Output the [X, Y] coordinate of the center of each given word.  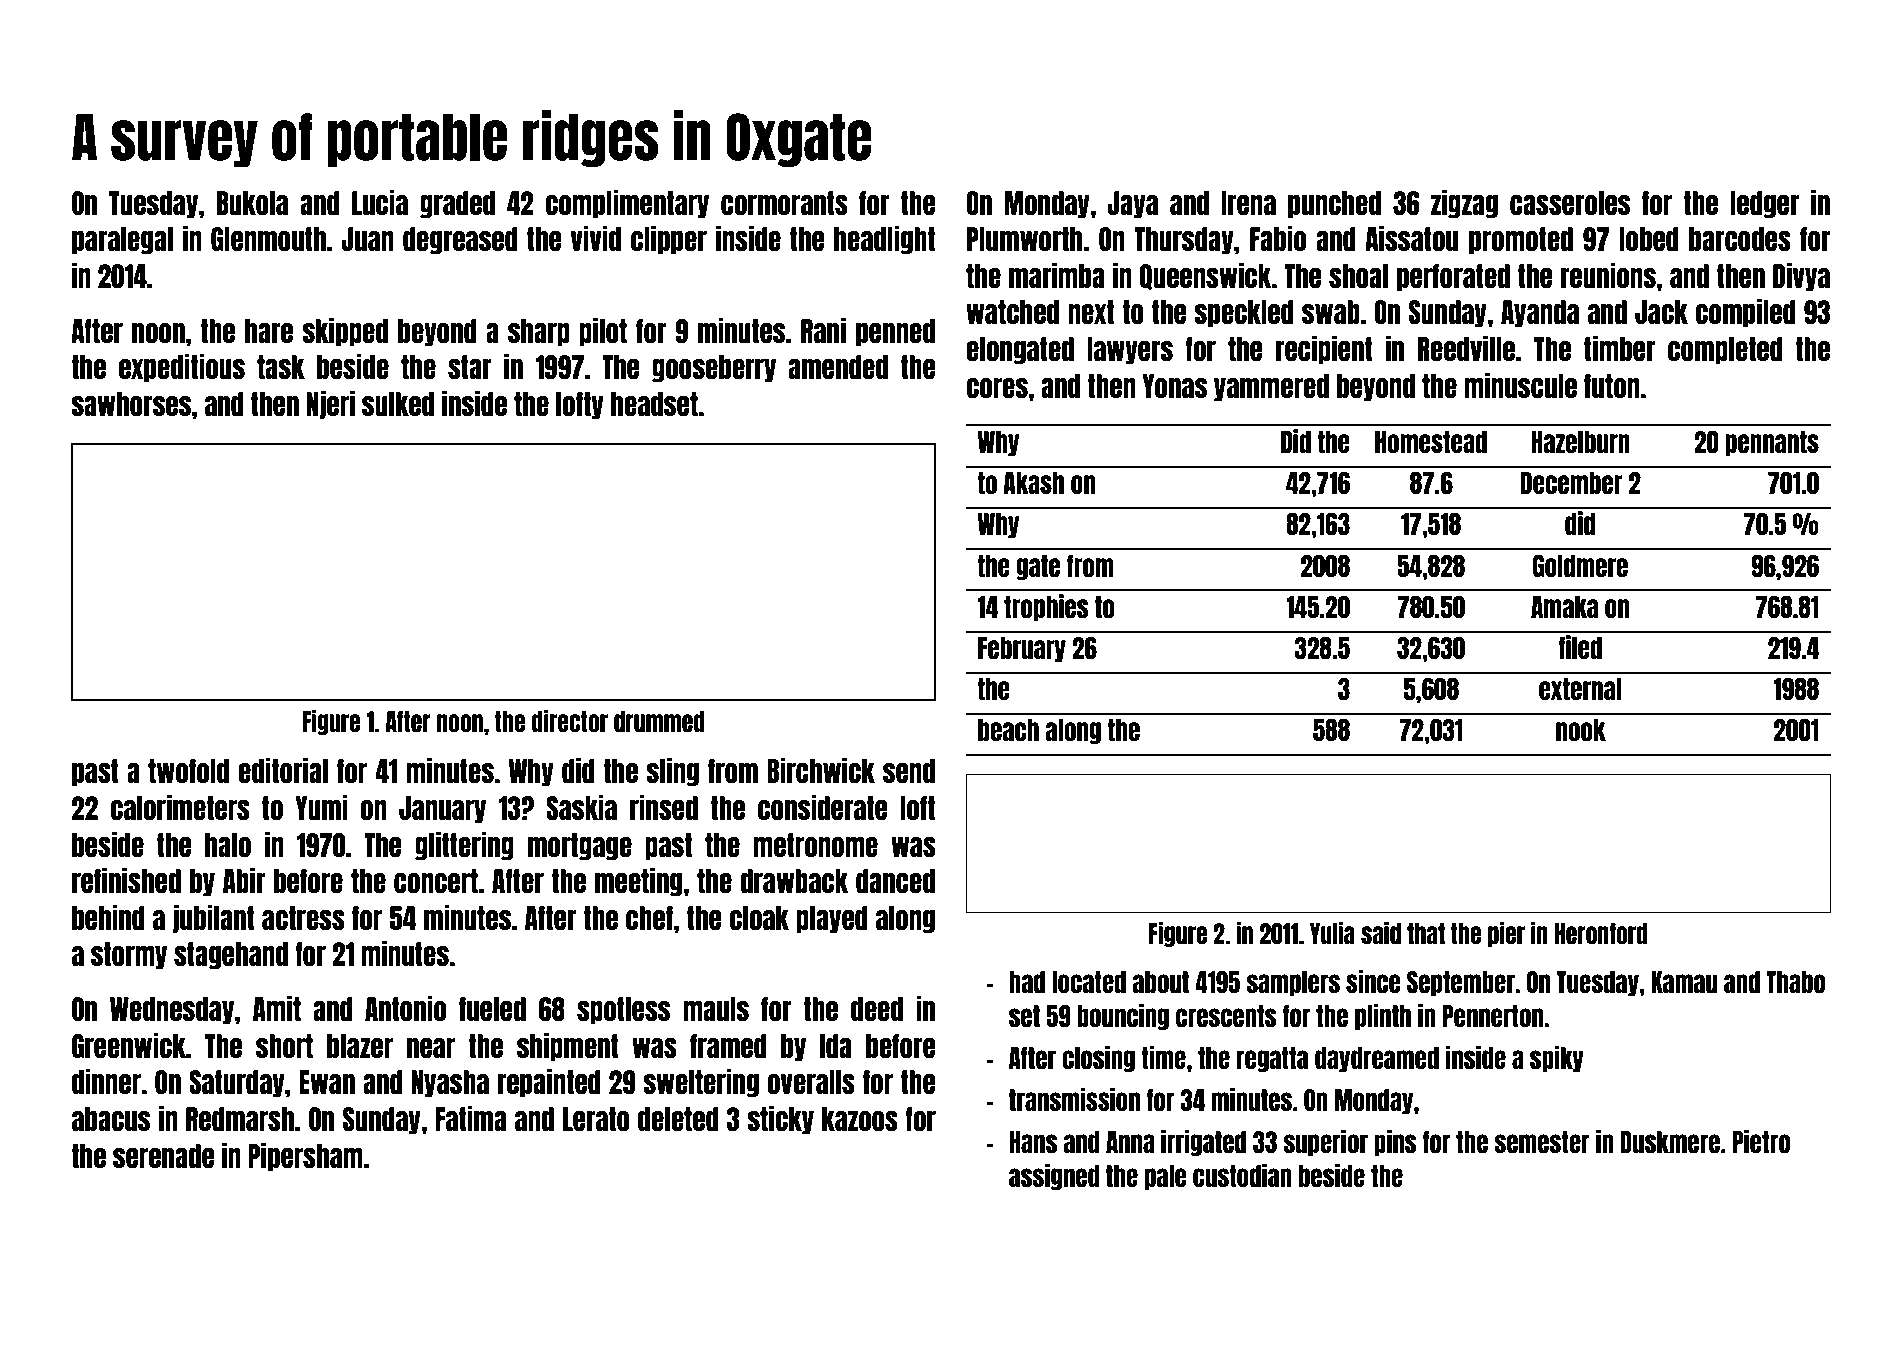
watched [1012, 312]
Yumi [321, 807]
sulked [398, 404]
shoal [1358, 276]
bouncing [1123, 1016]
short [284, 1046]
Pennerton [1493, 1016]
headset [654, 404]
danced [895, 881]
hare [269, 331]
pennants [1772, 443]
